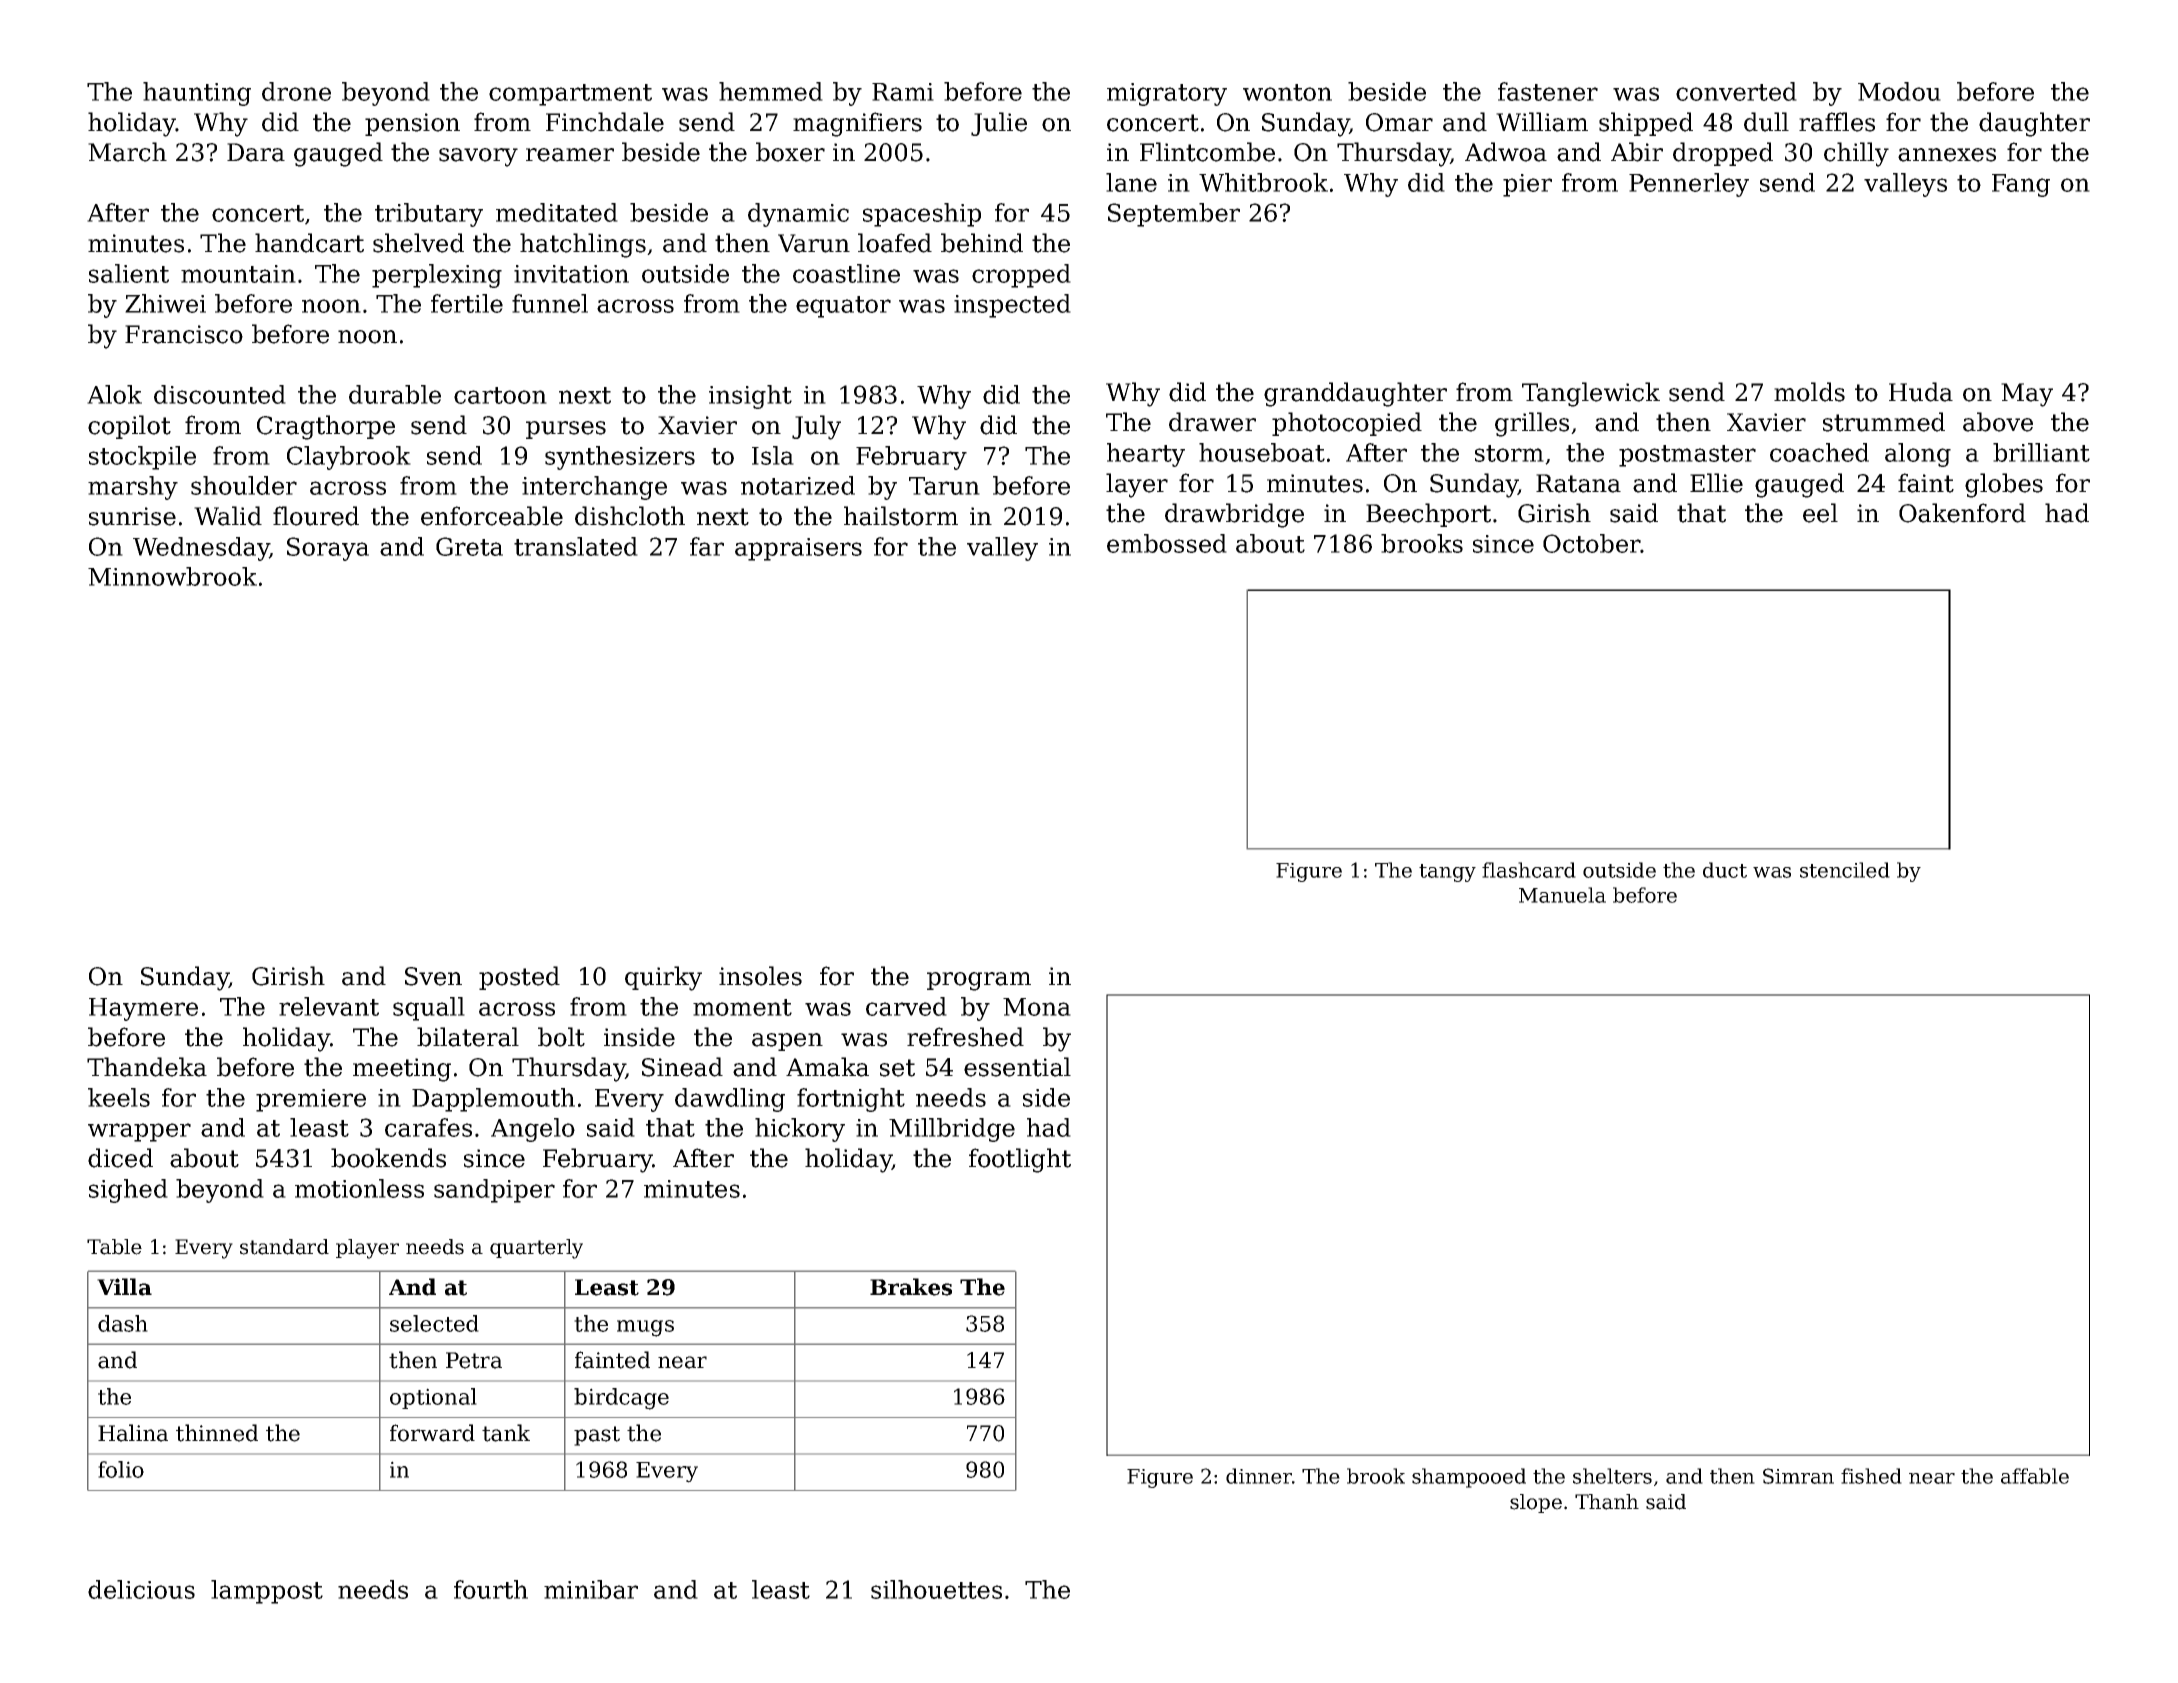 Image resolution: width=2178 pixels, height=1683 pixels. Describe the element at coordinates (1017, 1067) in the screenshot. I see `essential` at that location.
